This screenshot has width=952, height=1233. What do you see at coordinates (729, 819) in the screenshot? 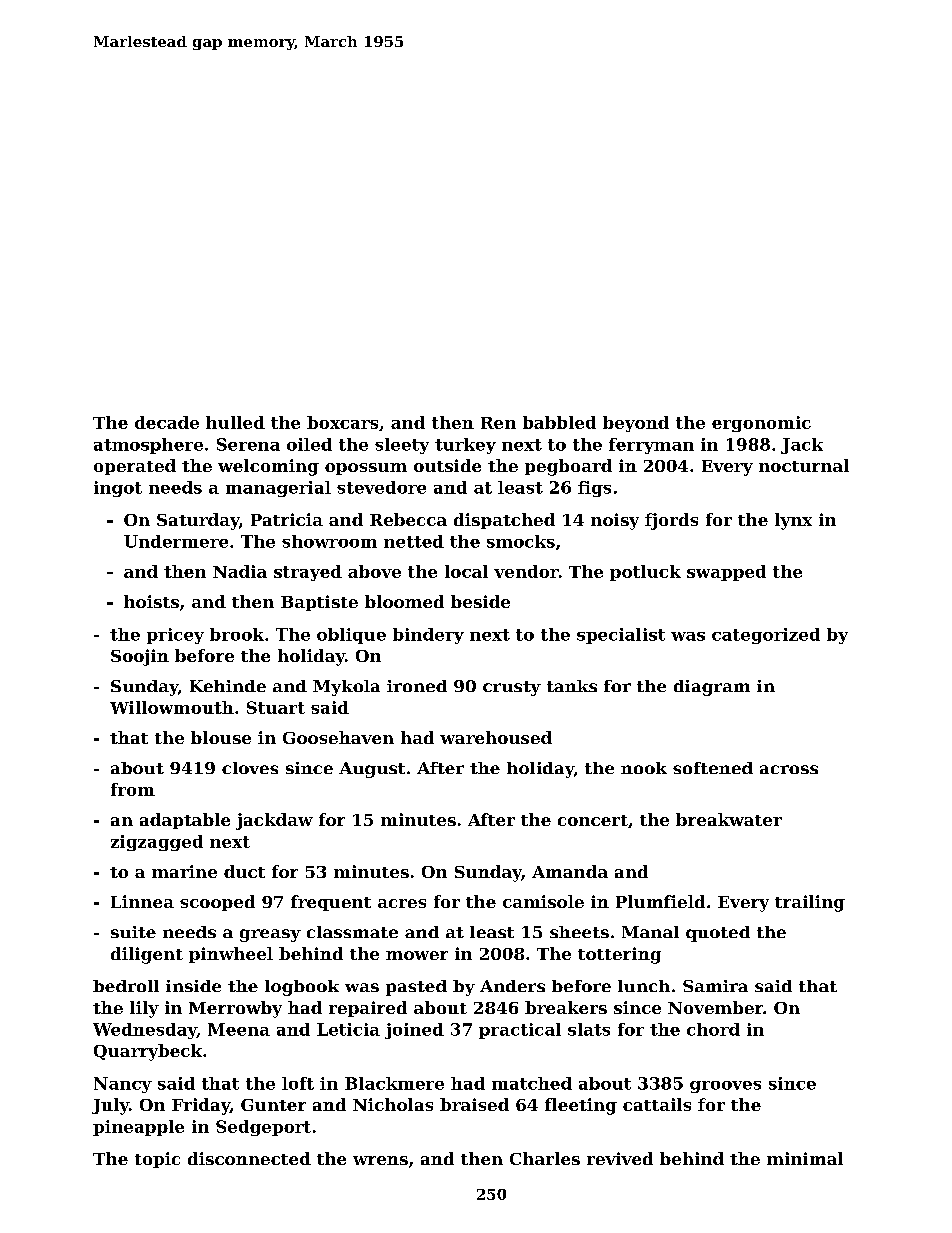
I see `breakwater` at bounding box center [729, 819].
